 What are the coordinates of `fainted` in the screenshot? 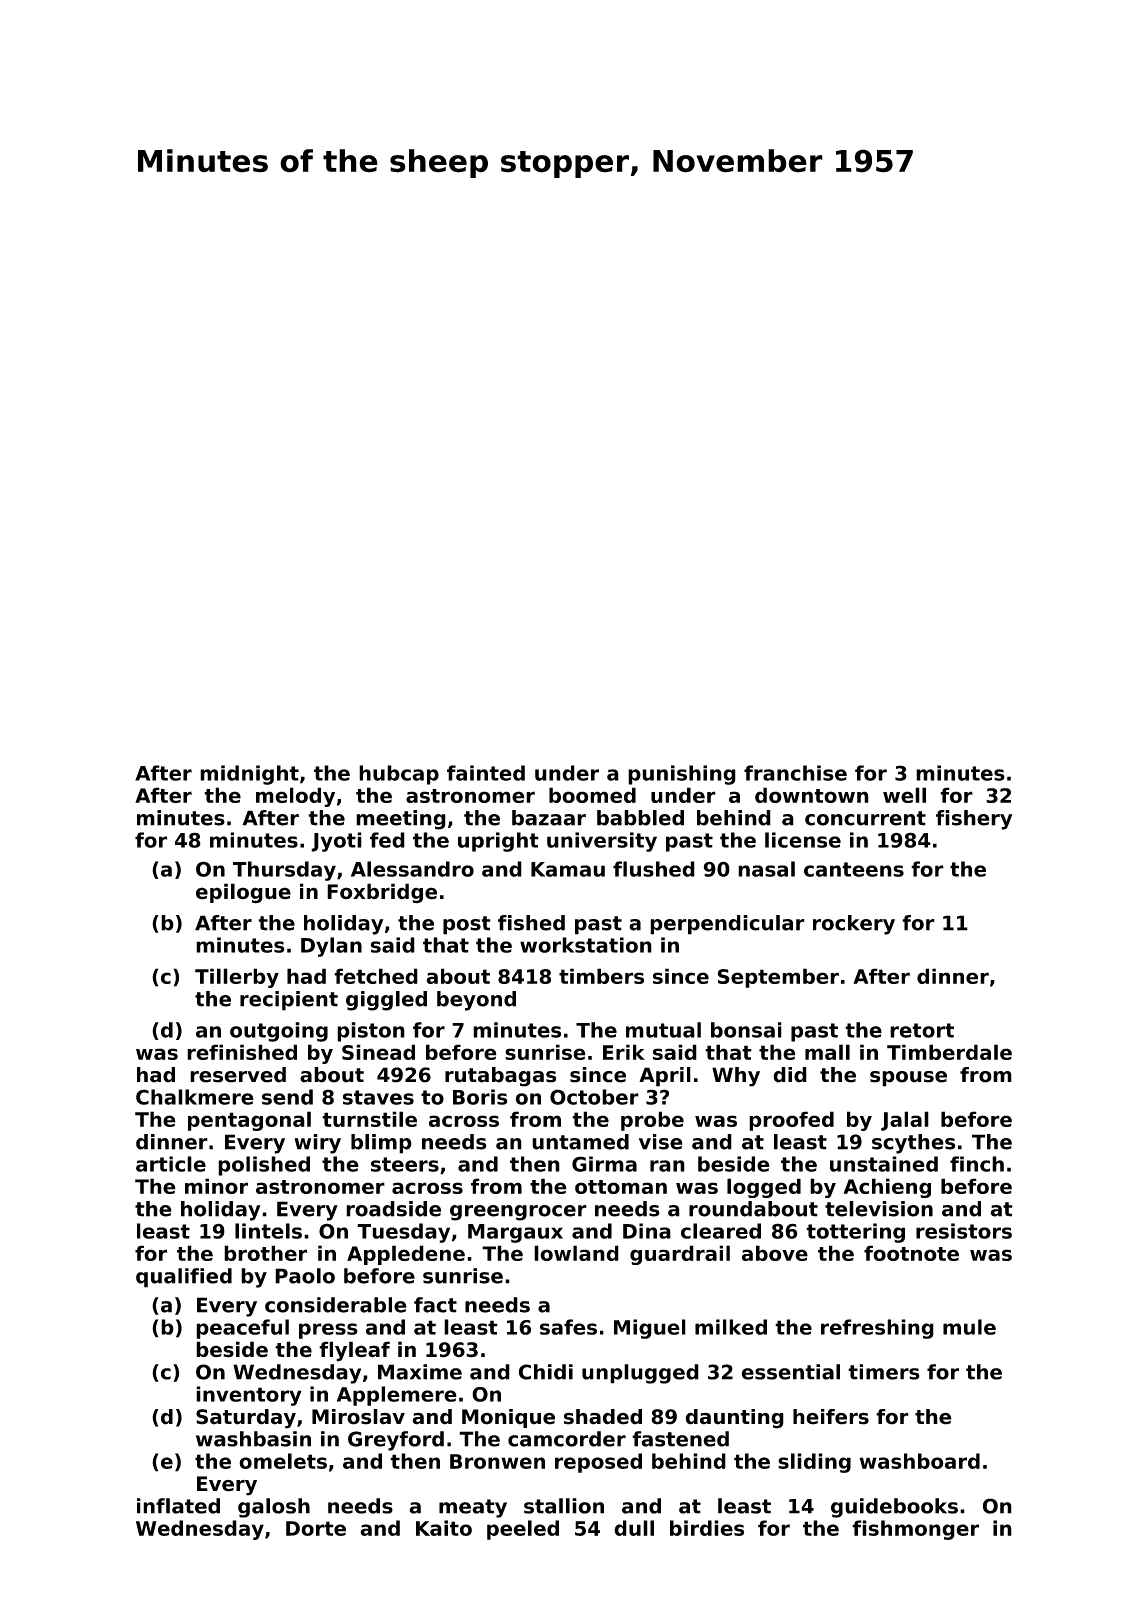 It's located at (486, 773).
